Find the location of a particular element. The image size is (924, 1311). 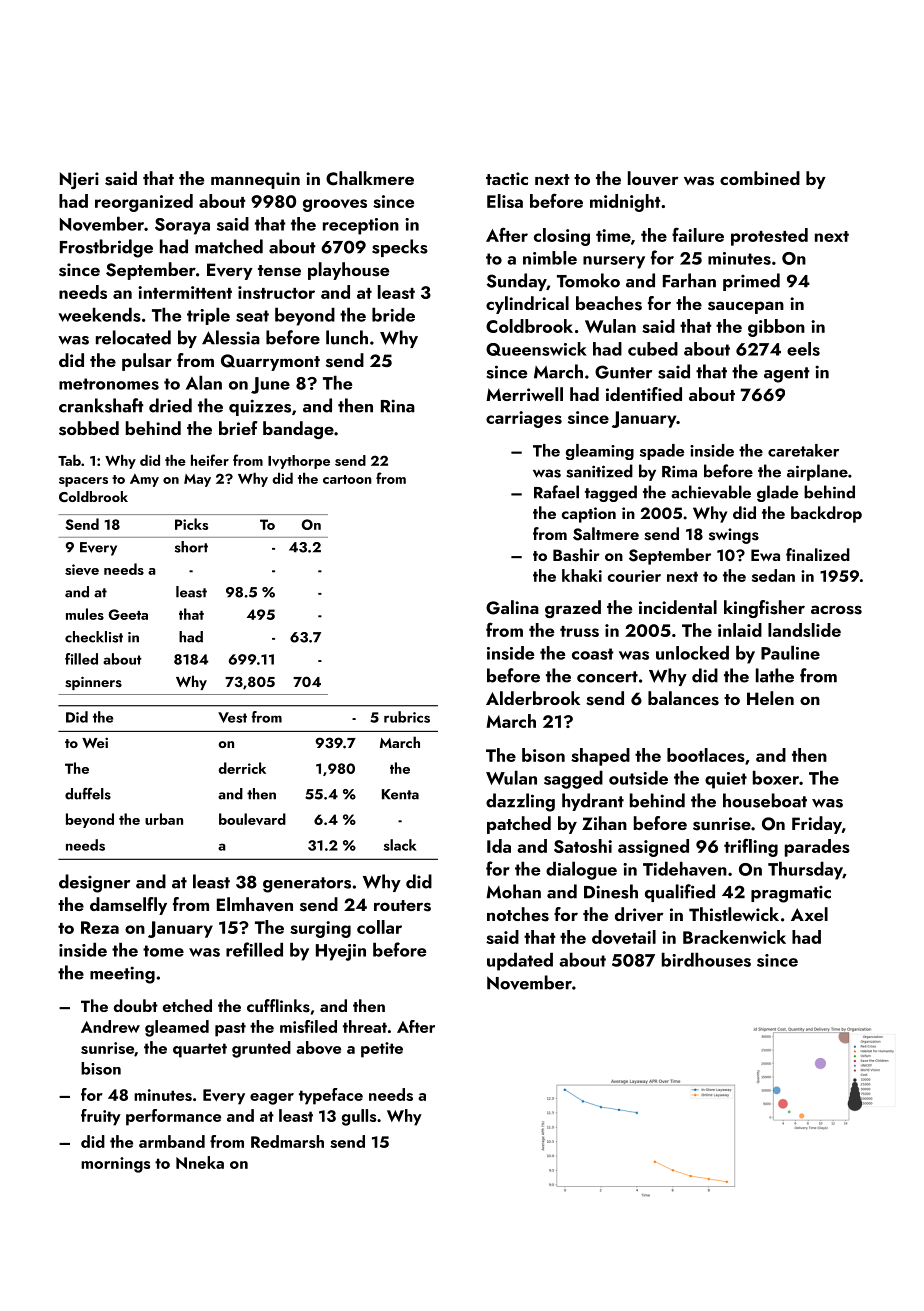

weekends is located at coordinates (99, 314).
